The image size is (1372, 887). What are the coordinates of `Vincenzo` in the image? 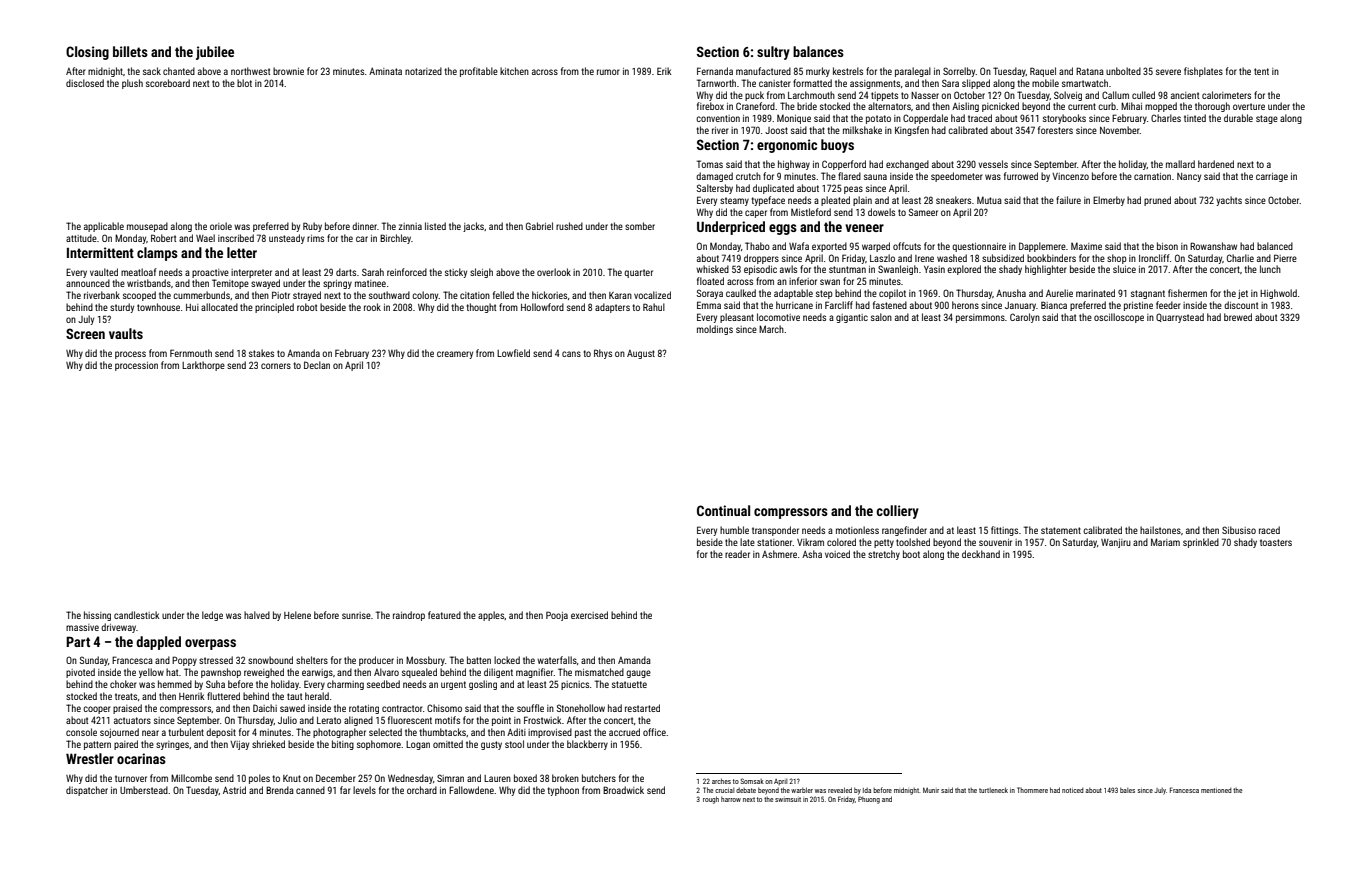 It's located at (1070, 176).
